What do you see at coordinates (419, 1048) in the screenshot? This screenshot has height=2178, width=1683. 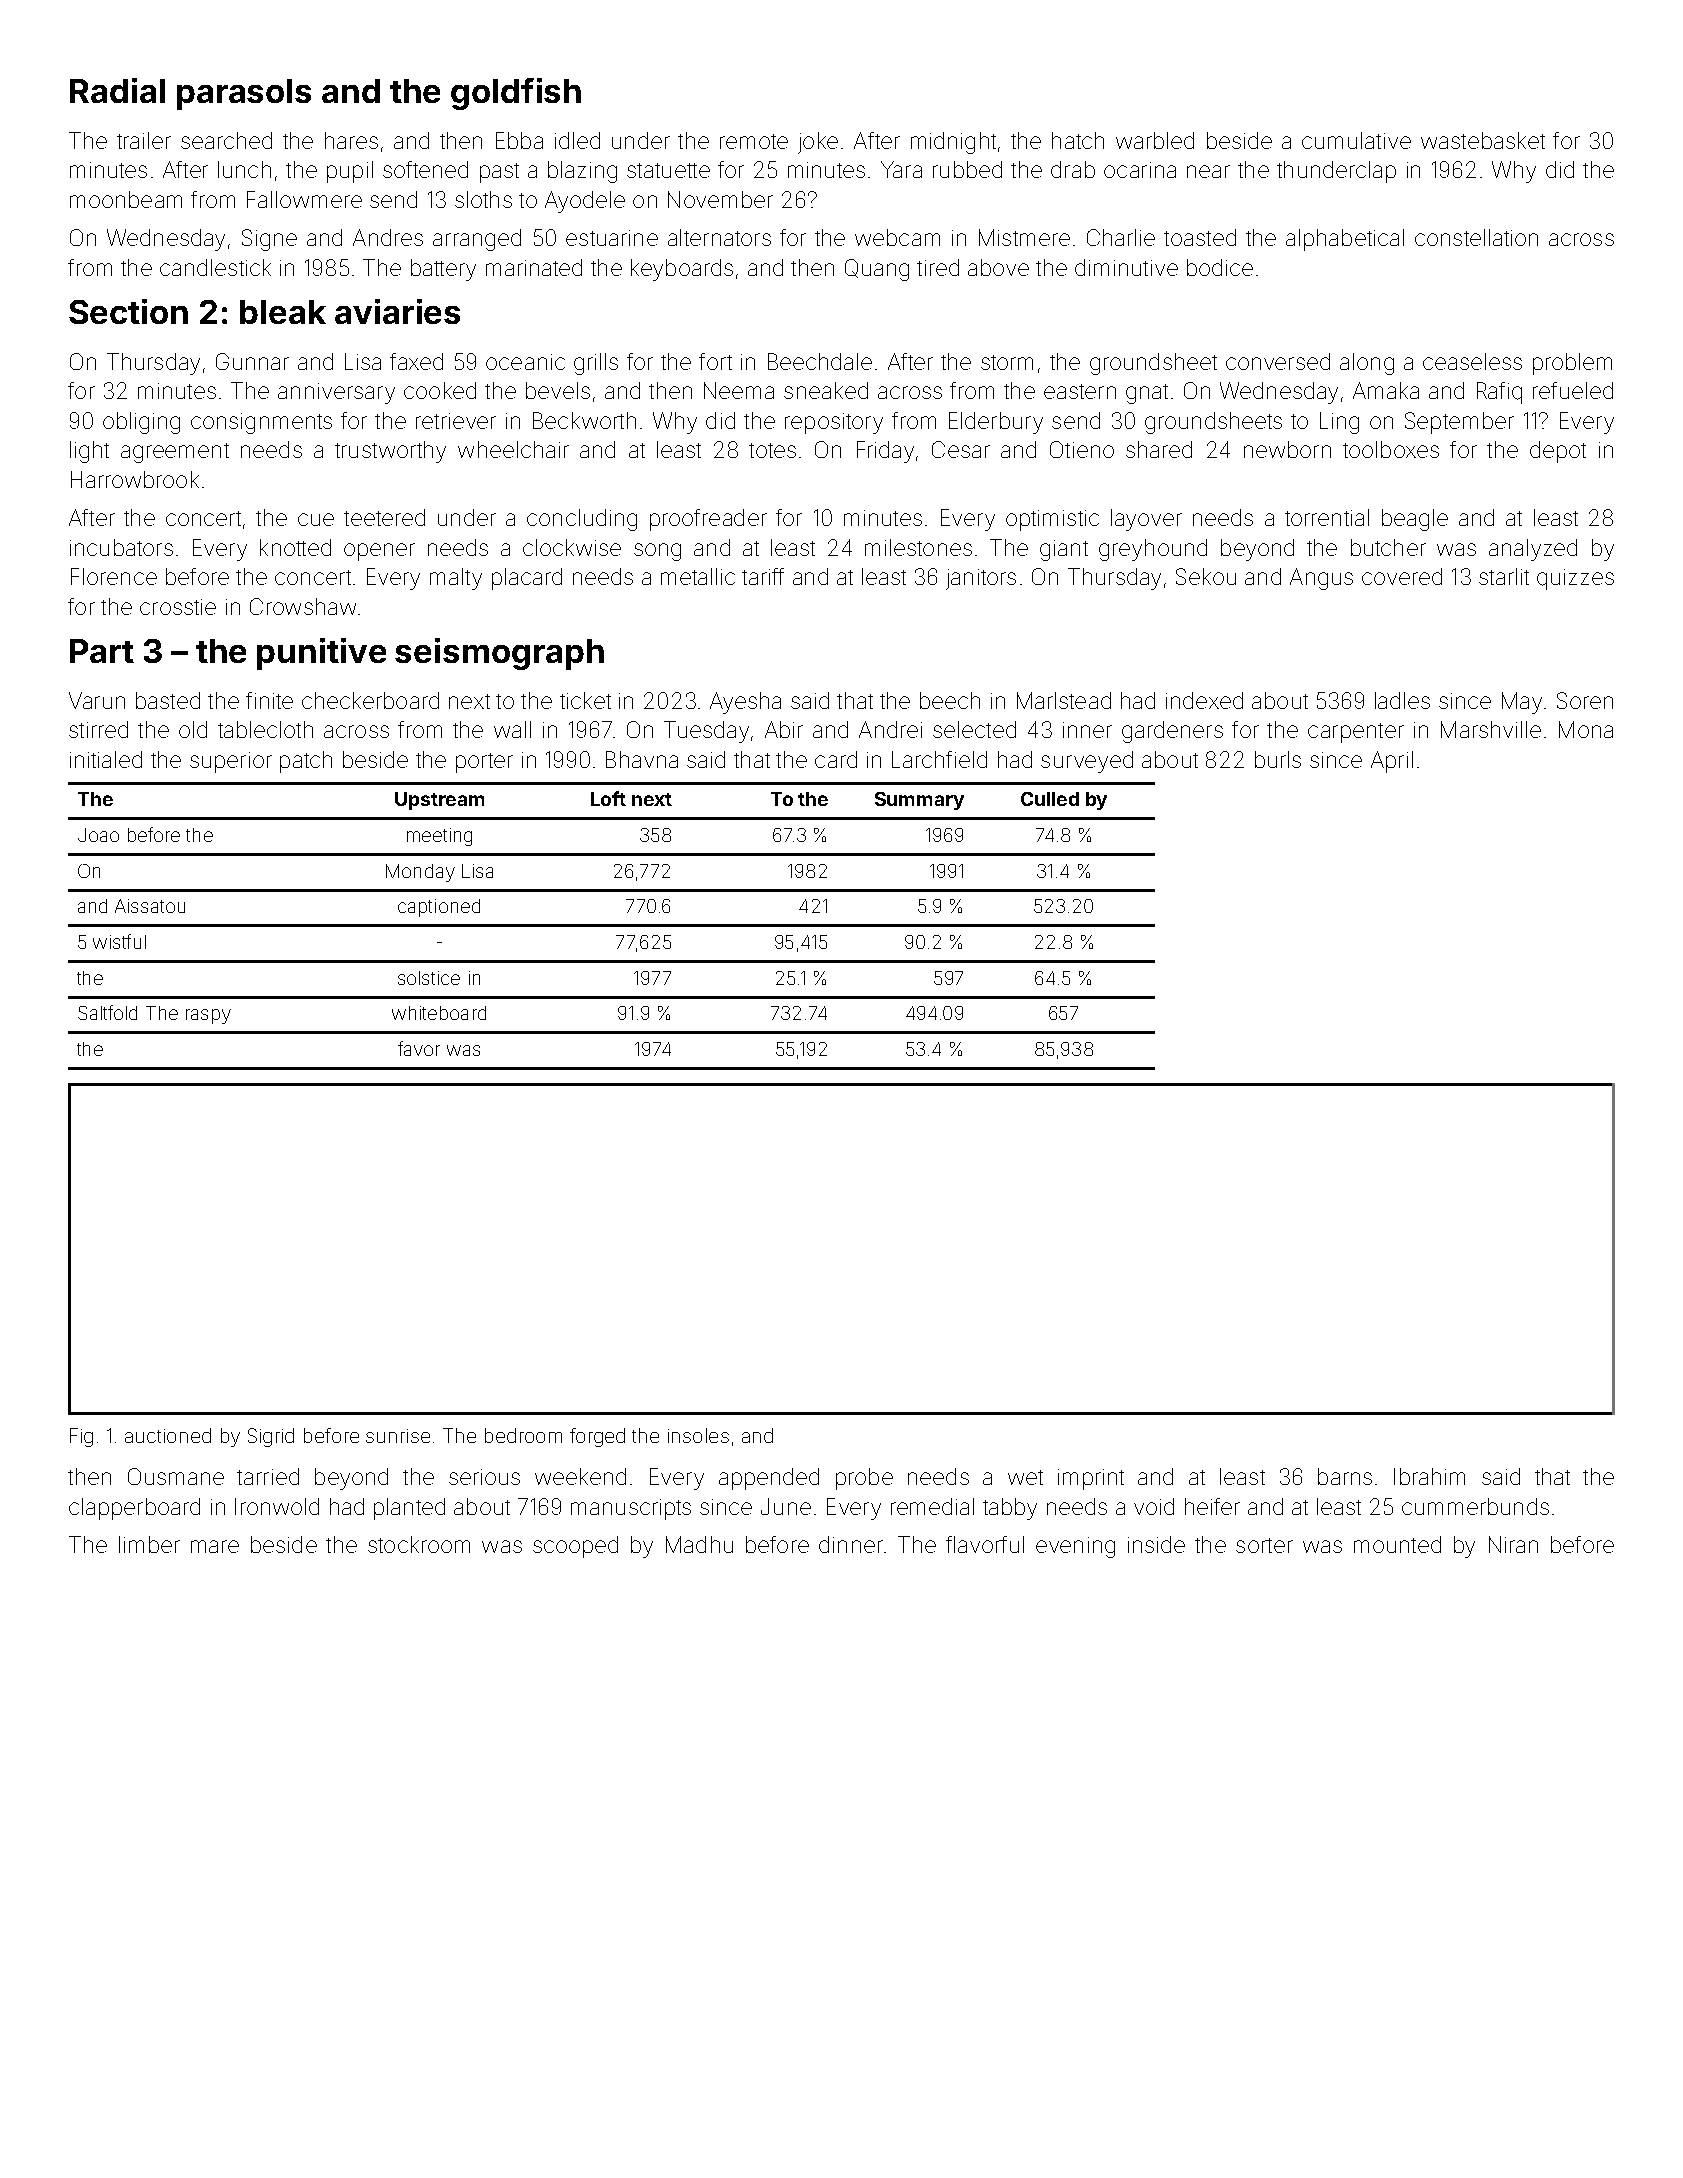 I see `favor` at bounding box center [419, 1048].
